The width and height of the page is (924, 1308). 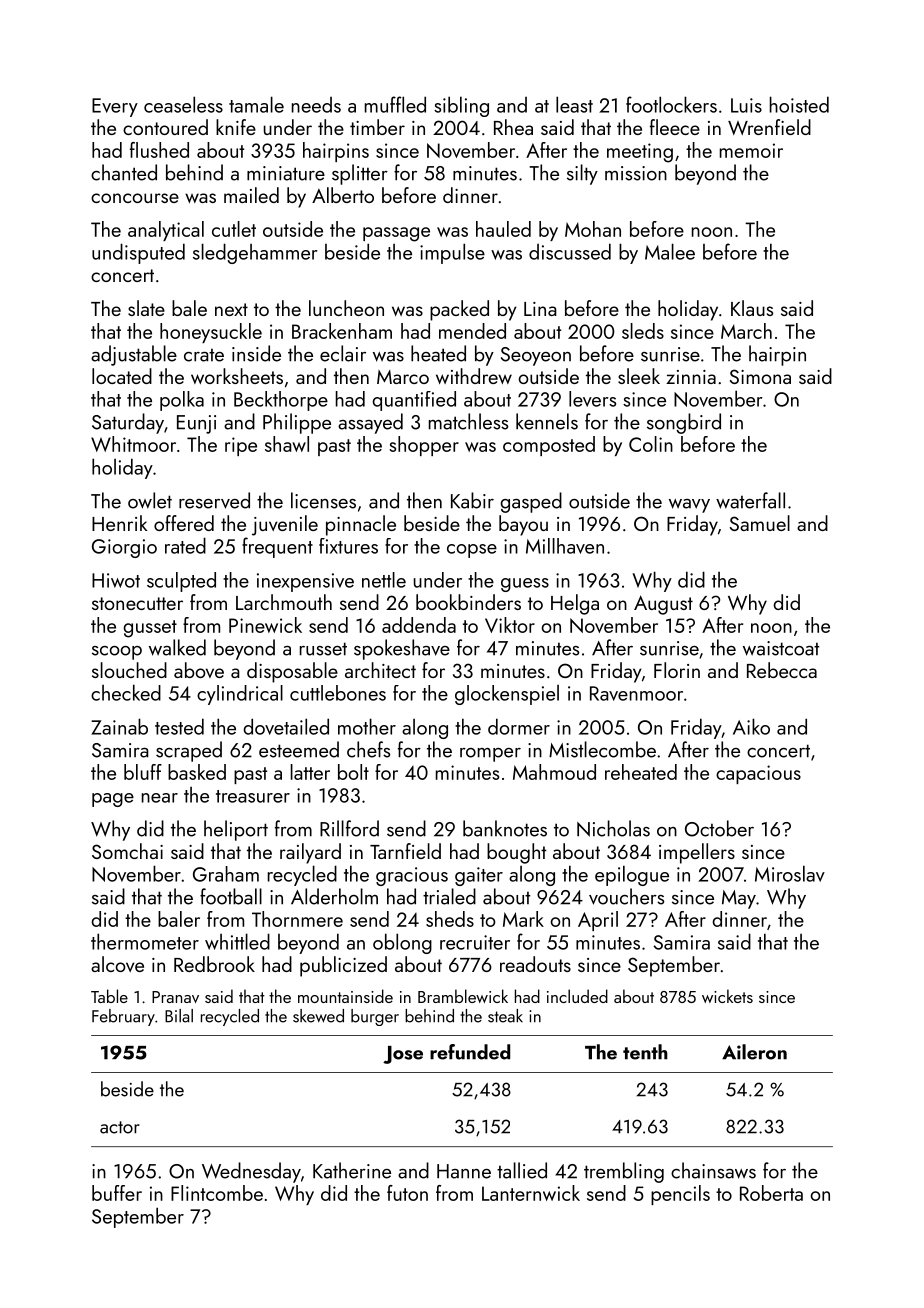 What do you see at coordinates (234, 229) in the page?
I see `cutlet` at bounding box center [234, 229].
